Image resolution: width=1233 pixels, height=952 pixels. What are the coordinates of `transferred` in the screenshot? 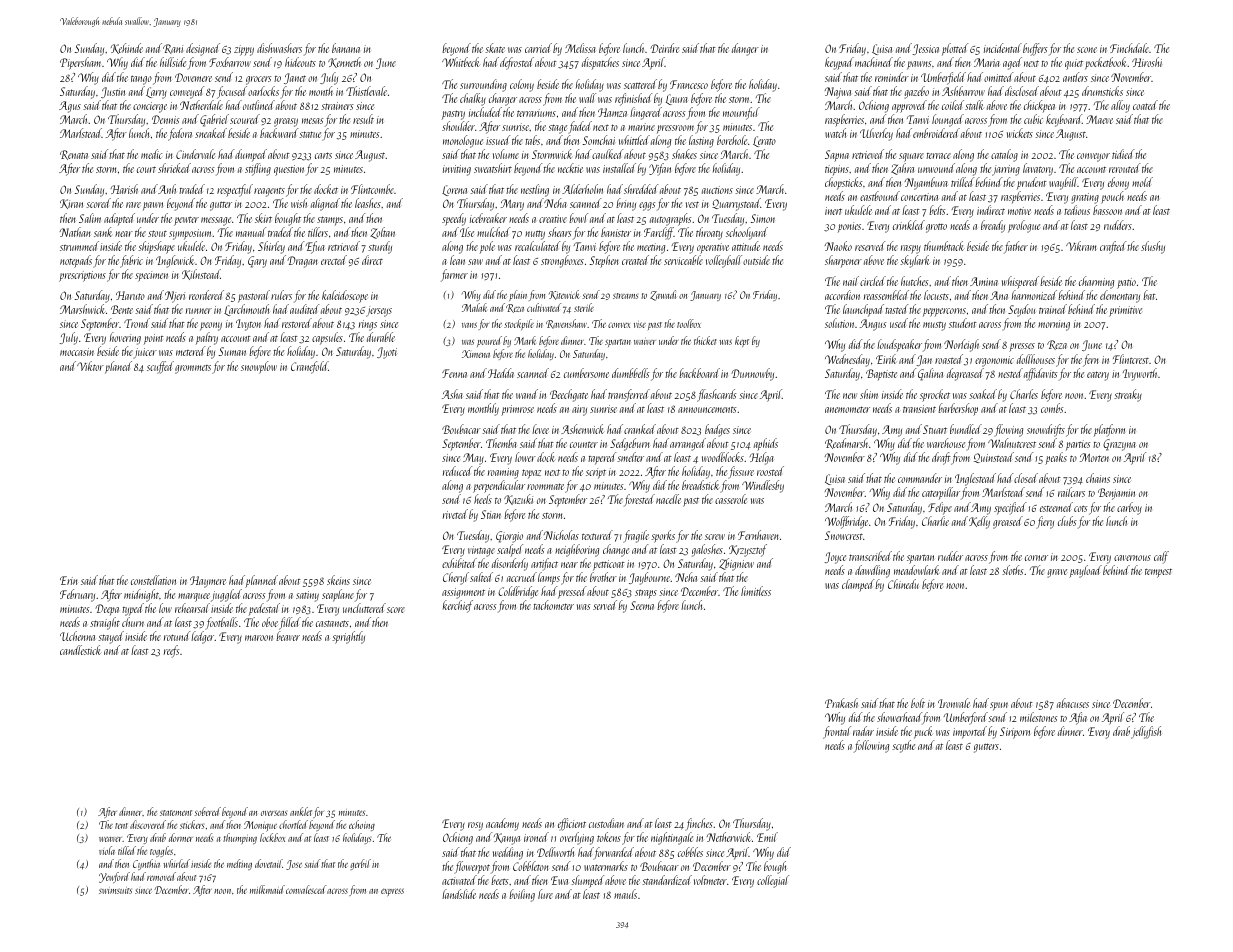 It's located at (629, 395).
